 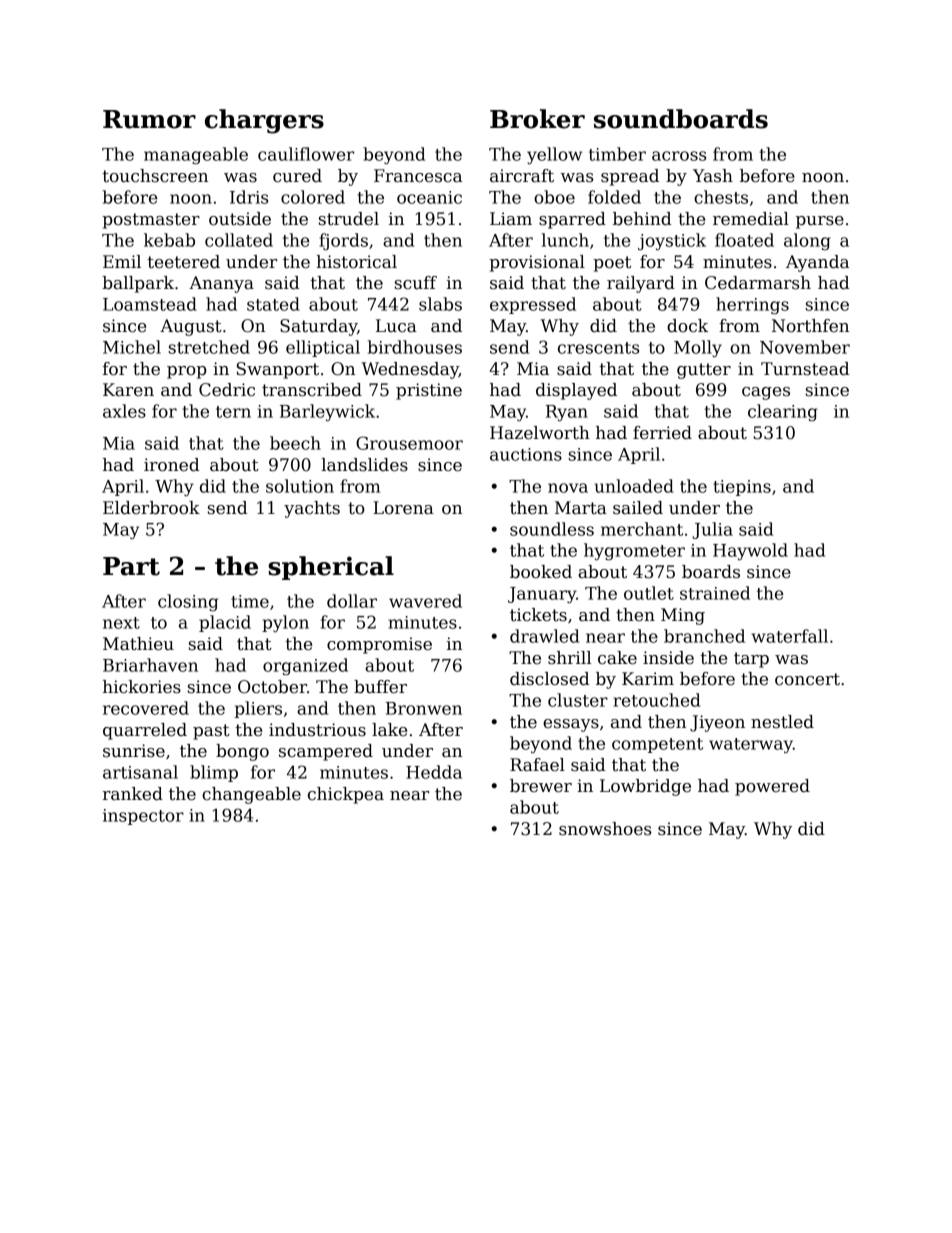 What do you see at coordinates (297, 176) in the page?
I see `cured` at bounding box center [297, 176].
